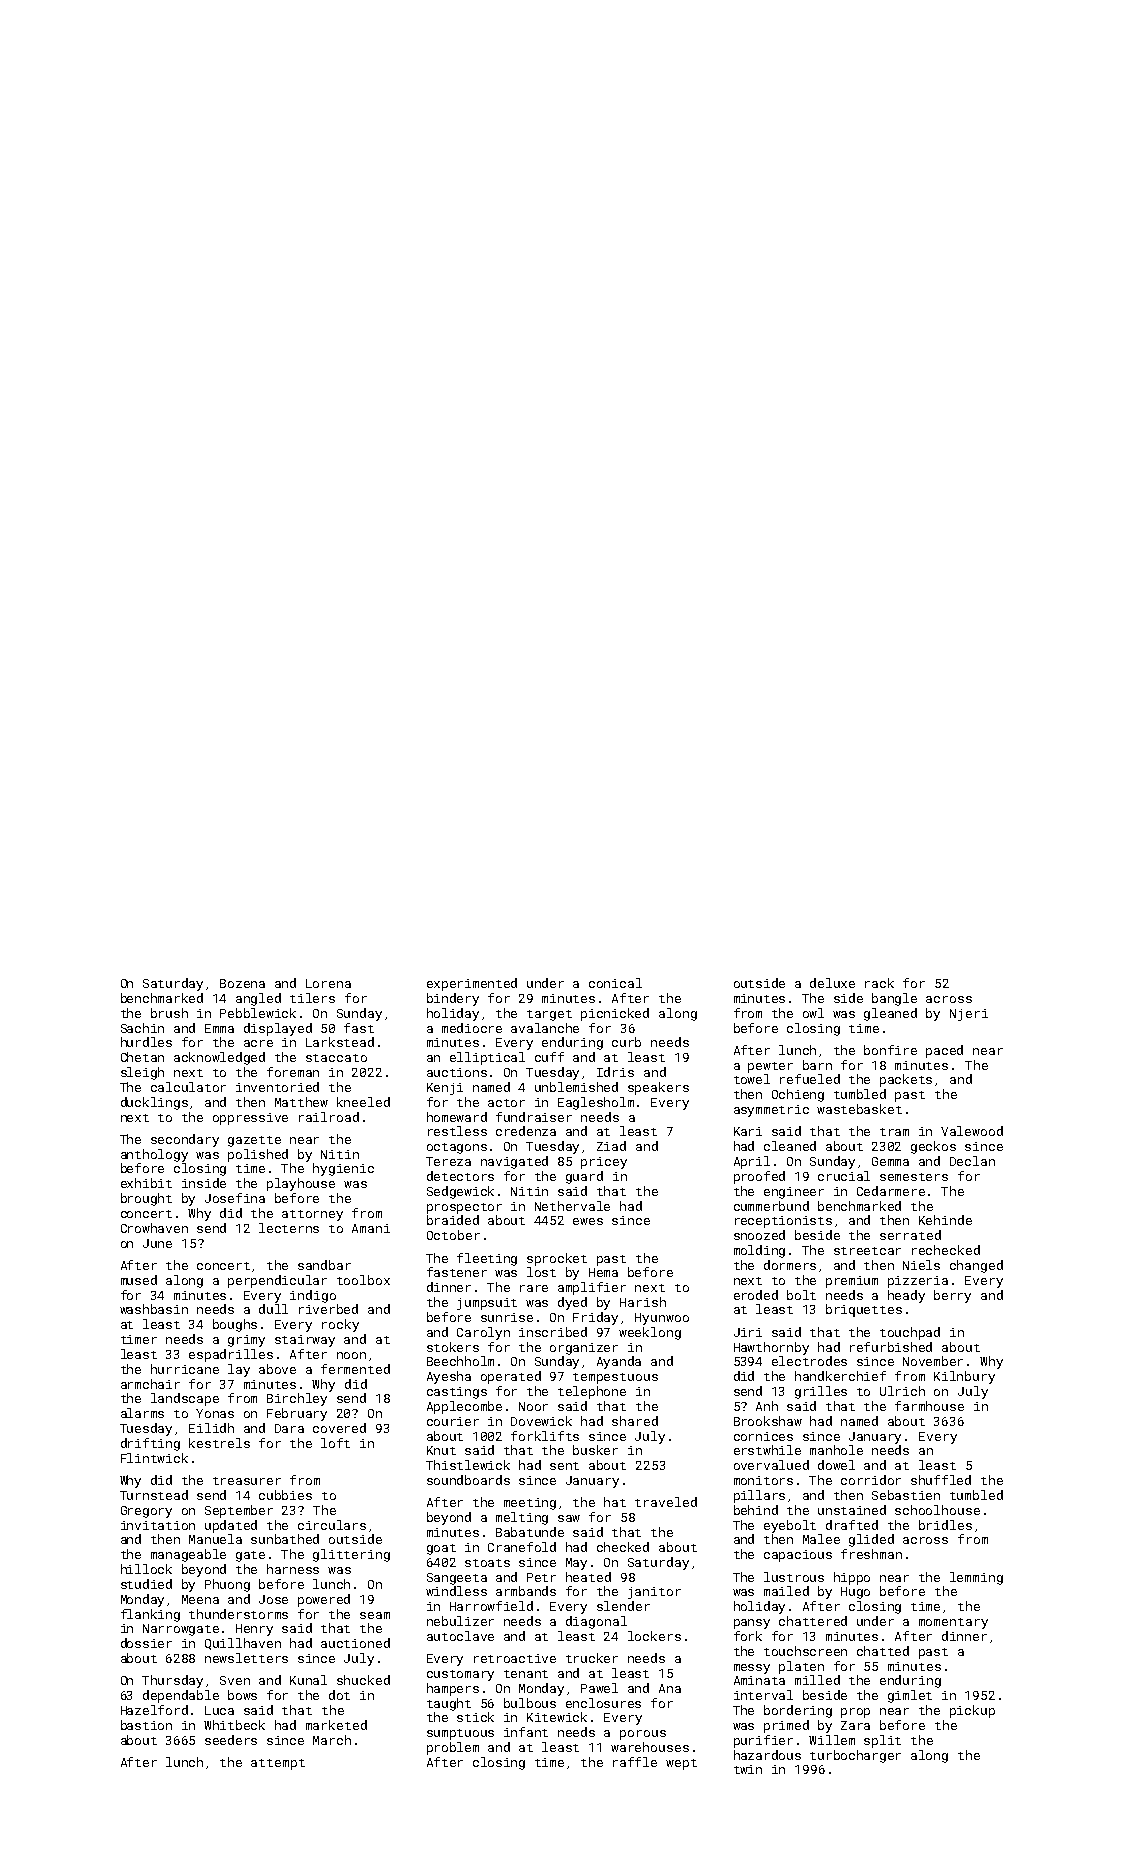  What do you see at coordinates (976, 1578) in the page?
I see `lemming` at bounding box center [976, 1578].
